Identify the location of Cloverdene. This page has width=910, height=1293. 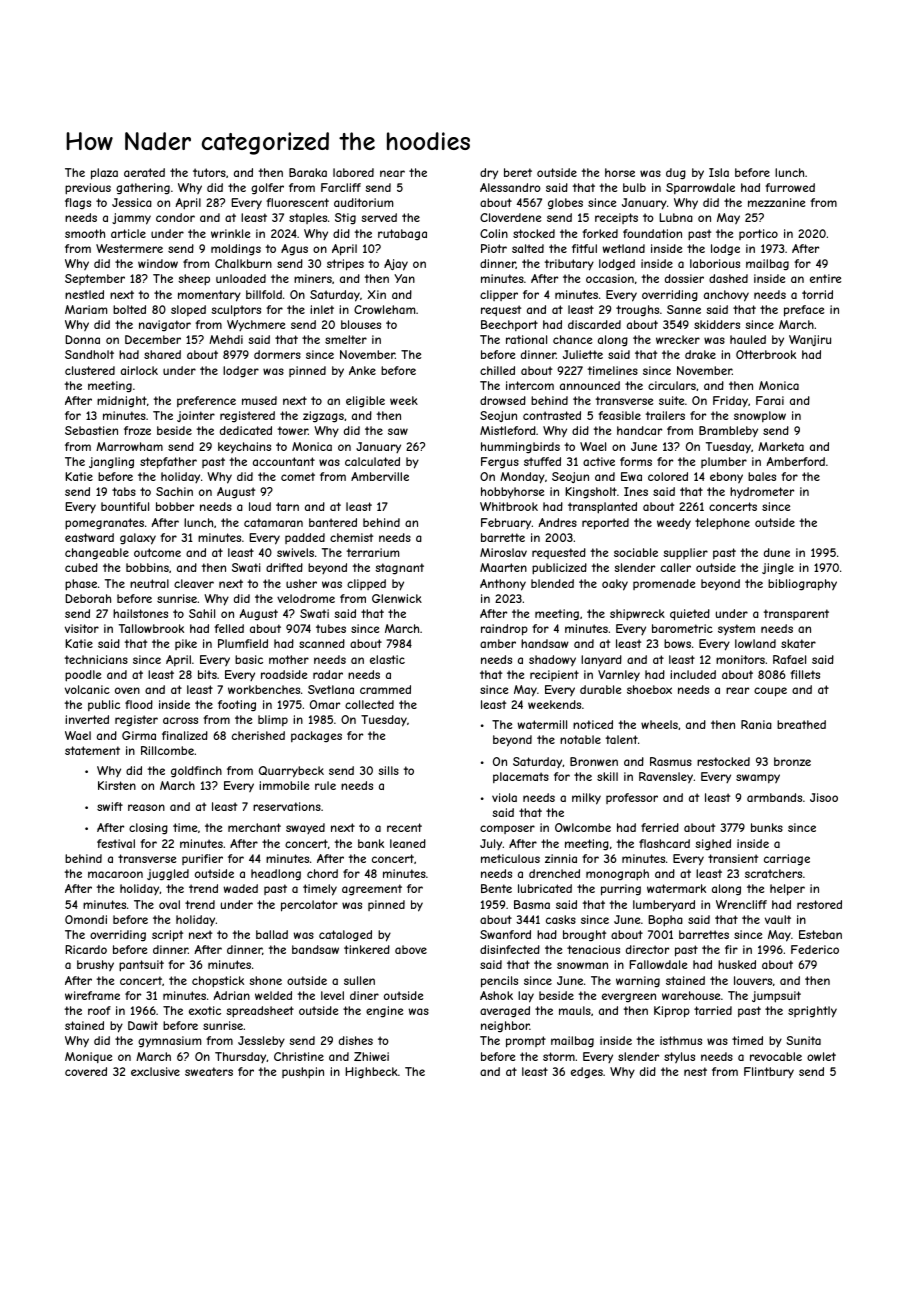
(510, 217).
